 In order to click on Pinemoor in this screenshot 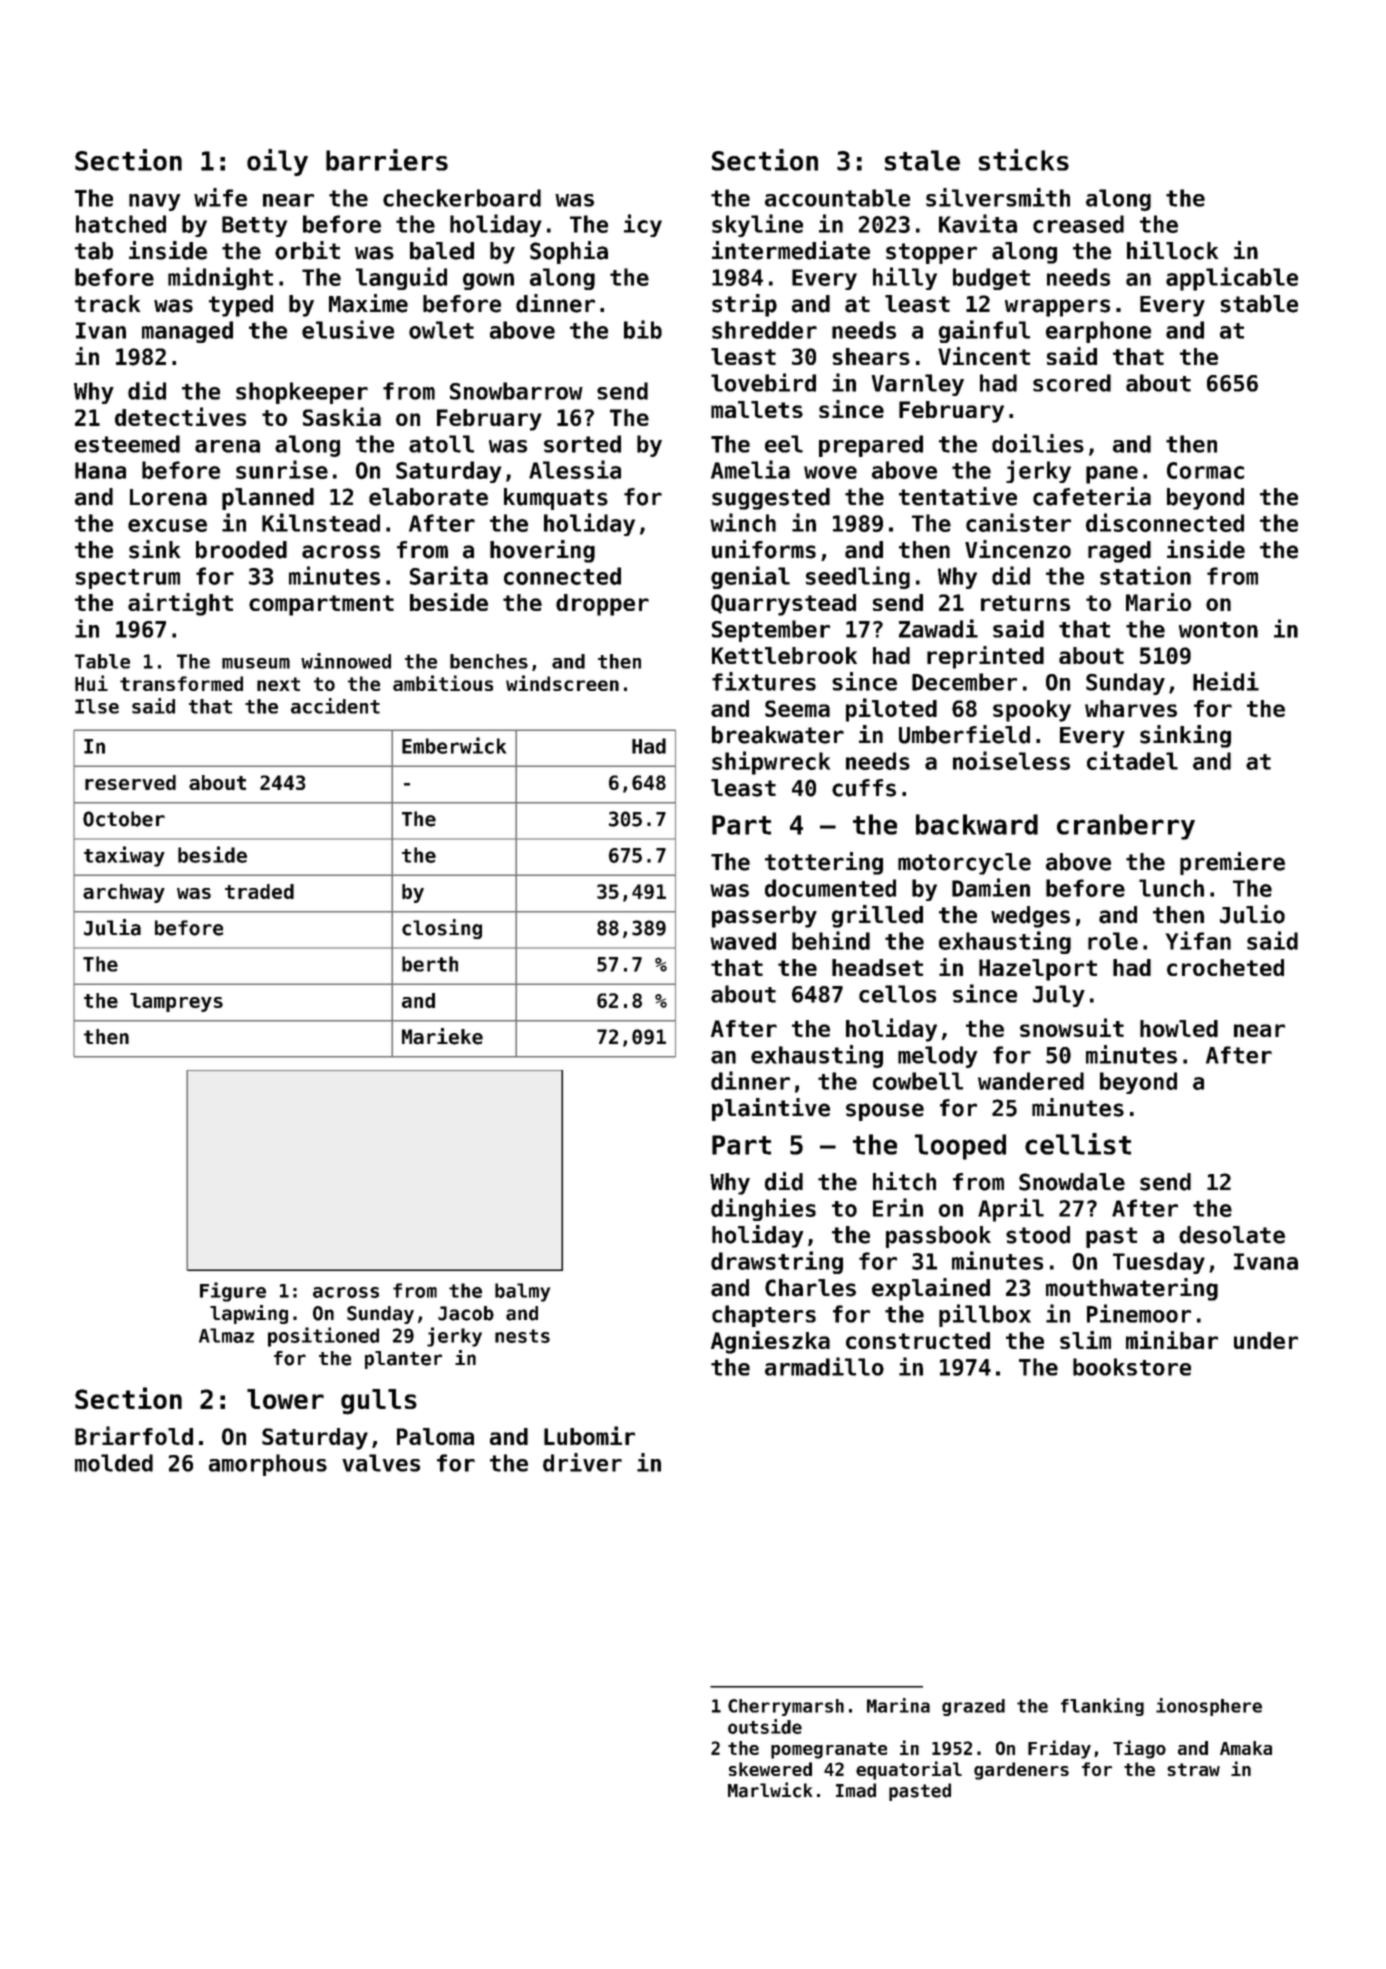, I will do `click(1139, 1313)`.
